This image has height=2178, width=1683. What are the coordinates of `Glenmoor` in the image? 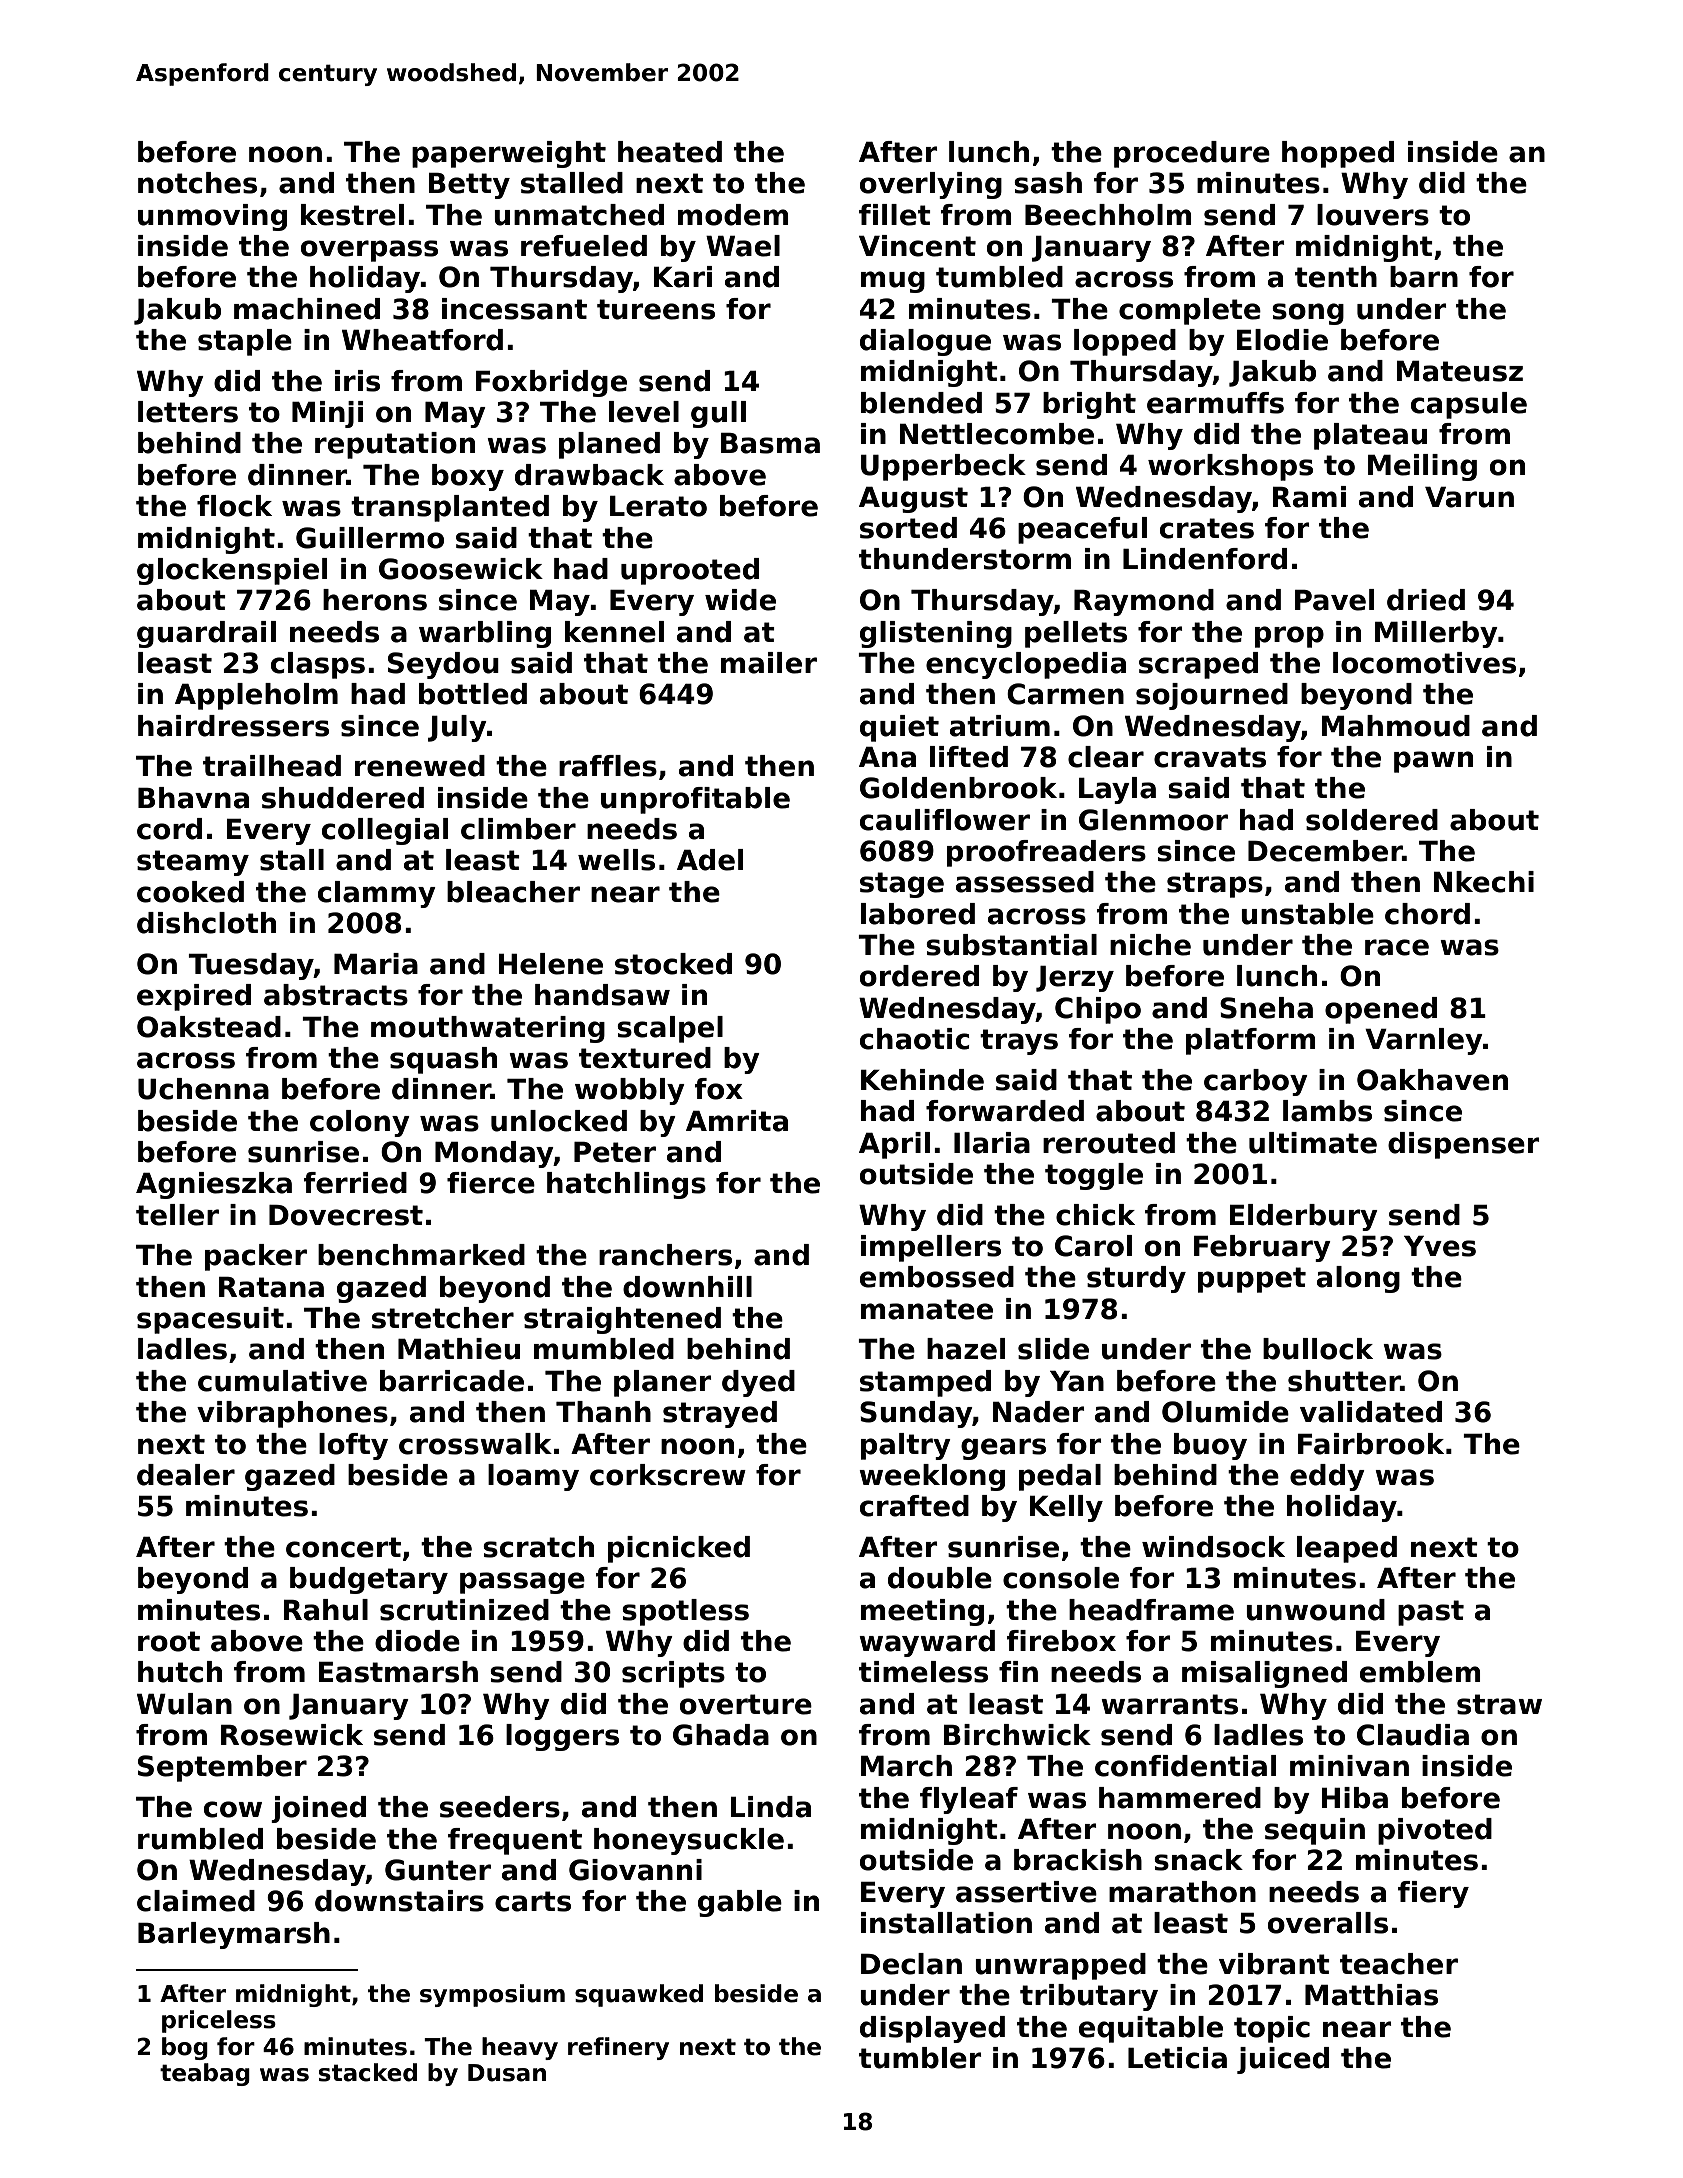 It's located at (1153, 820).
